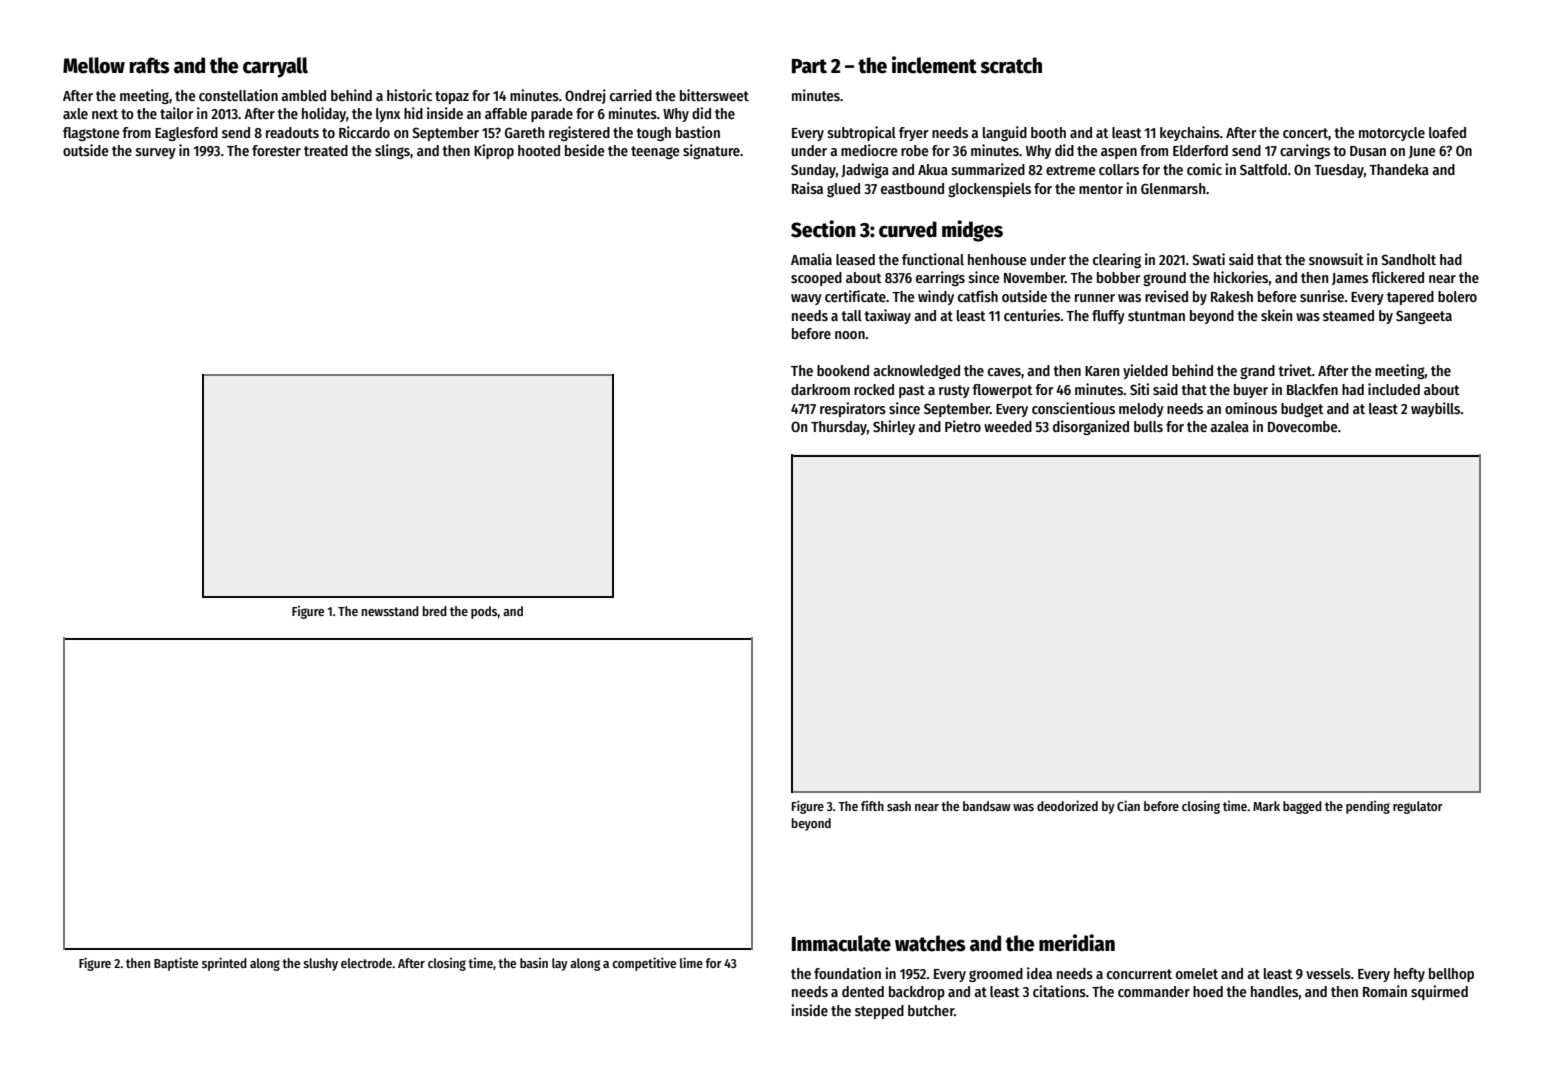 Image resolution: width=1544 pixels, height=1091 pixels. Describe the element at coordinates (908, 229) in the image. I see `curved` at that location.
